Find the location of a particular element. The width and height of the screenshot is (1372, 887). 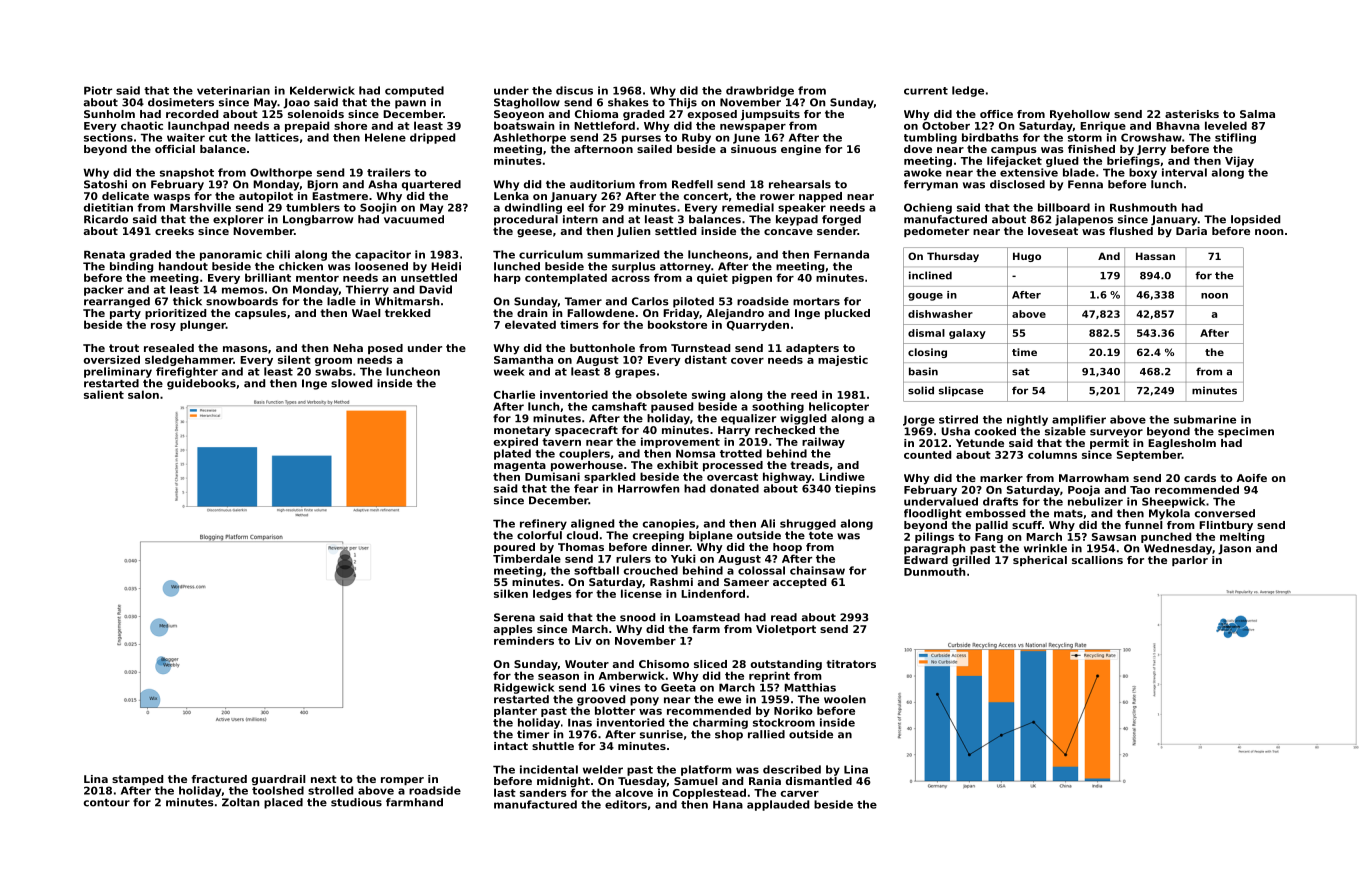

apples is located at coordinates (513, 630).
